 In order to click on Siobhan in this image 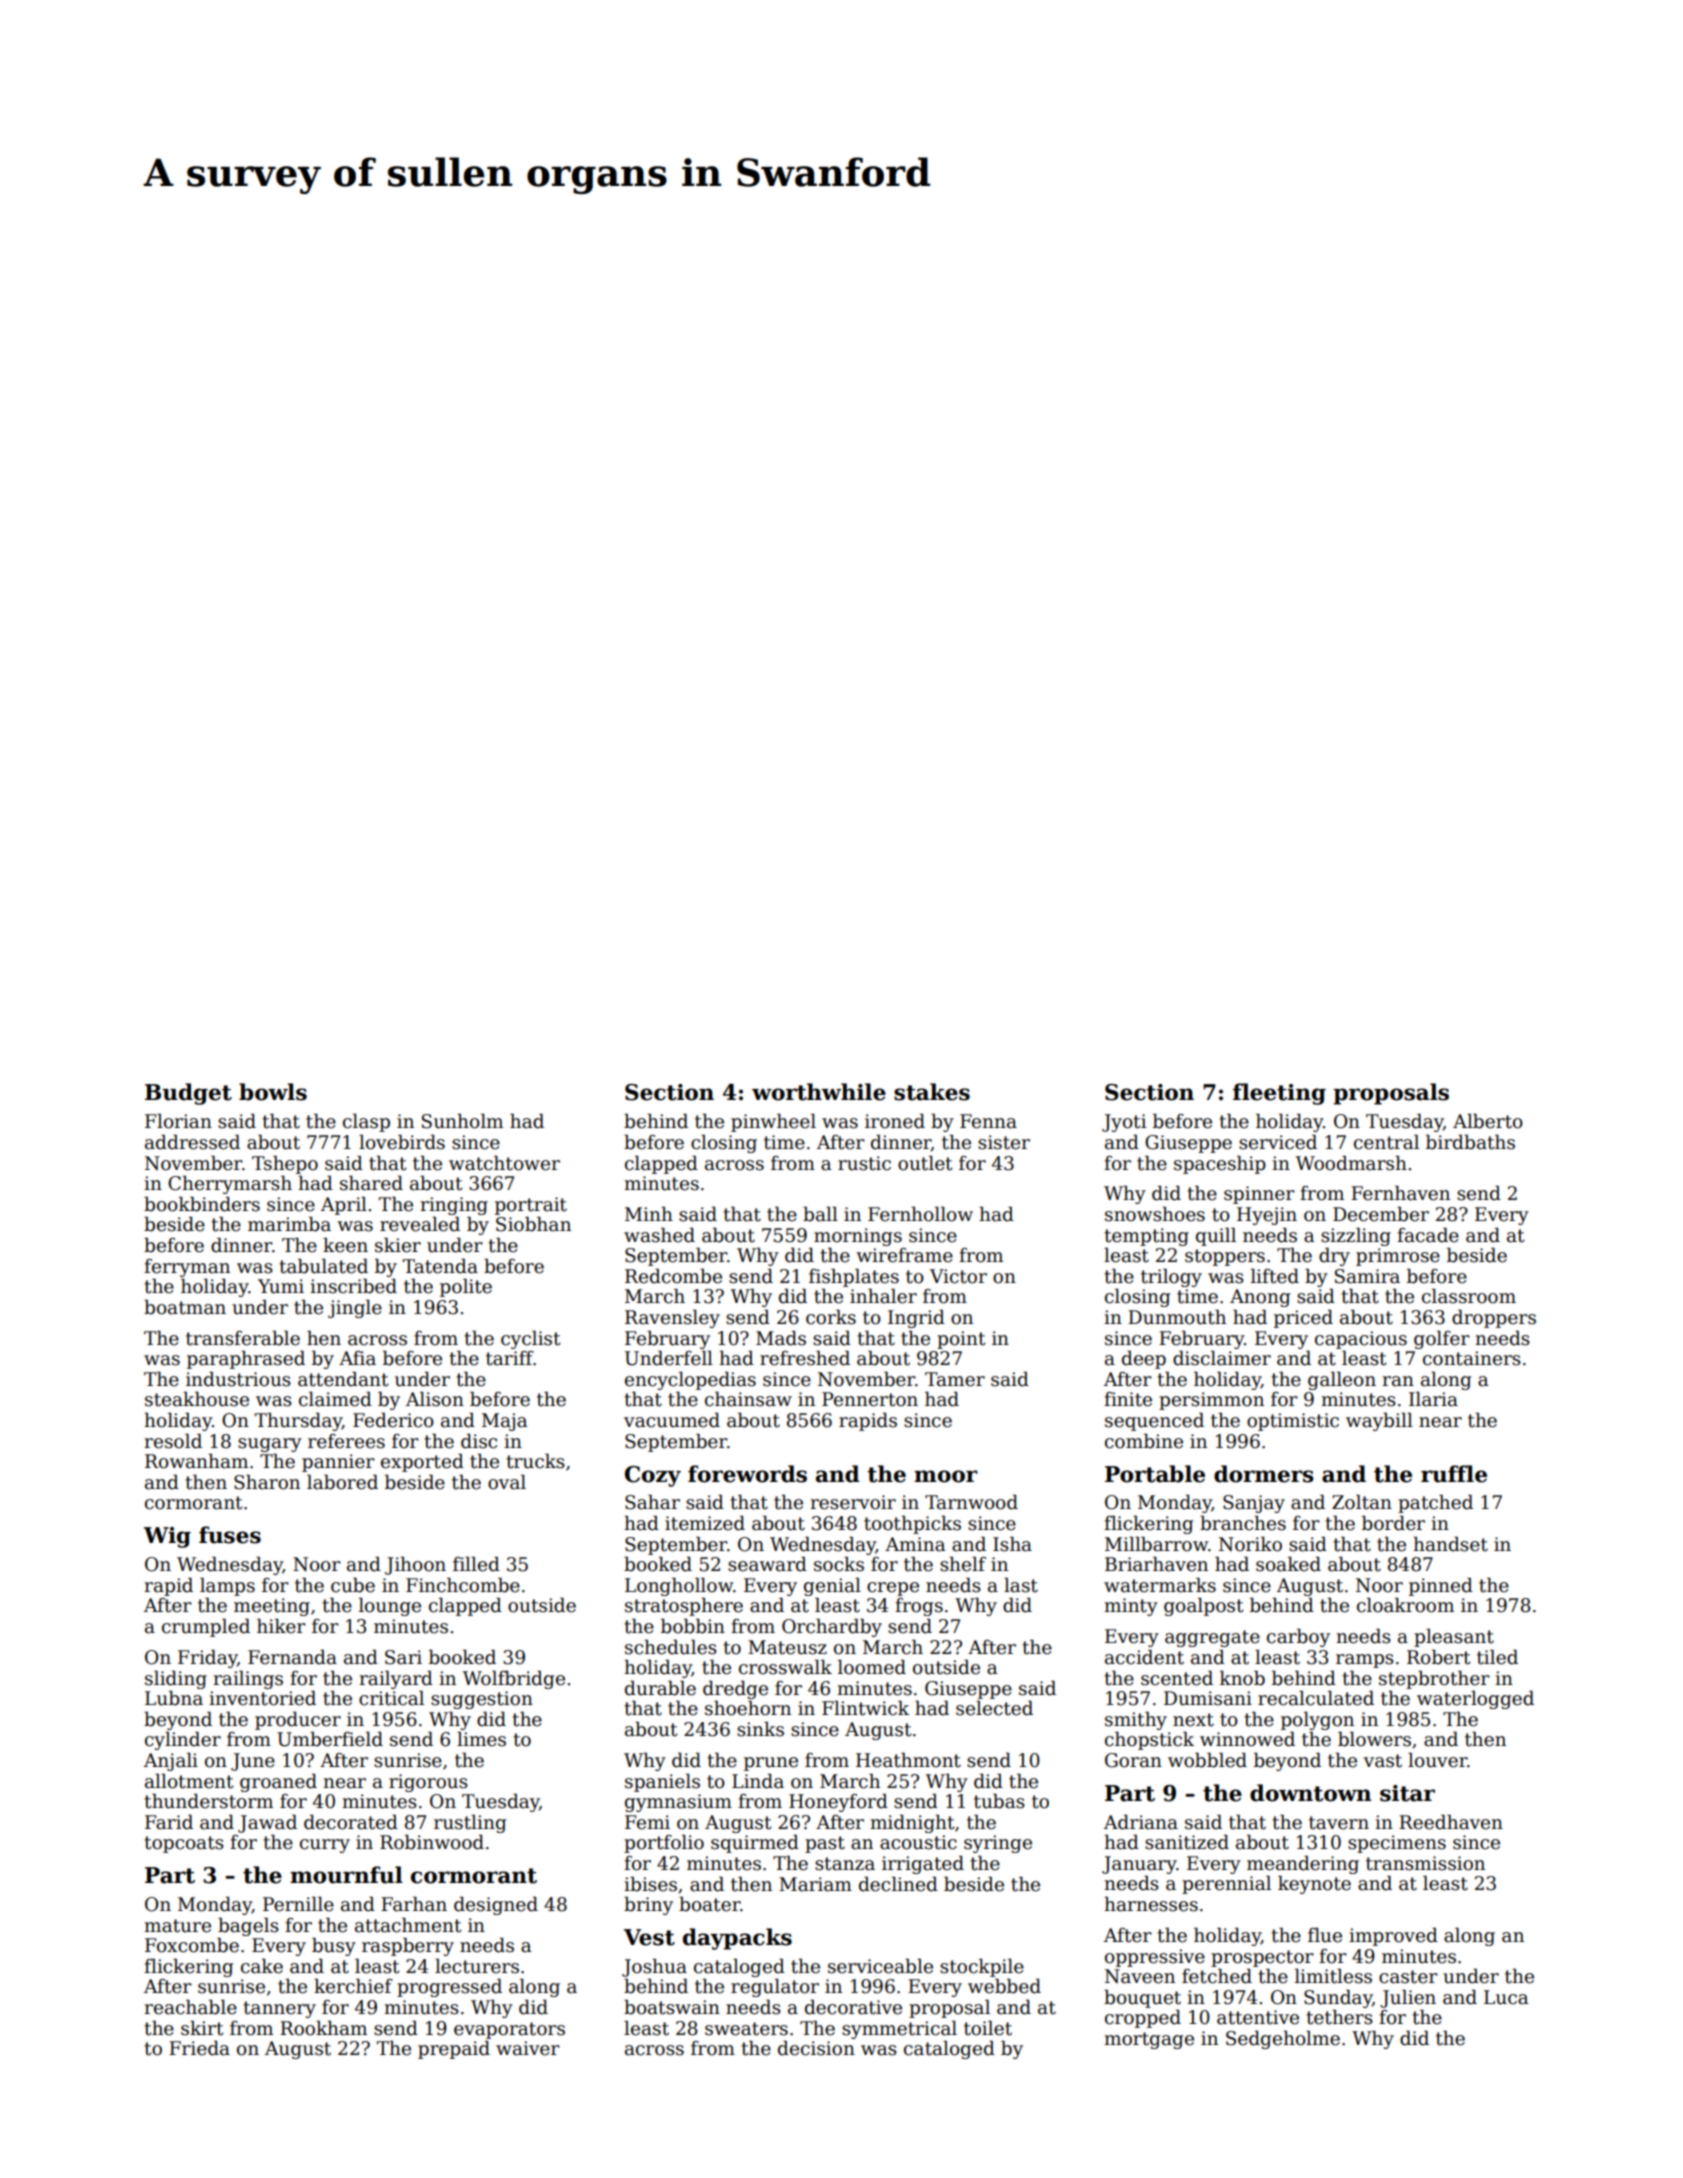, I will do `click(533, 1224)`.
